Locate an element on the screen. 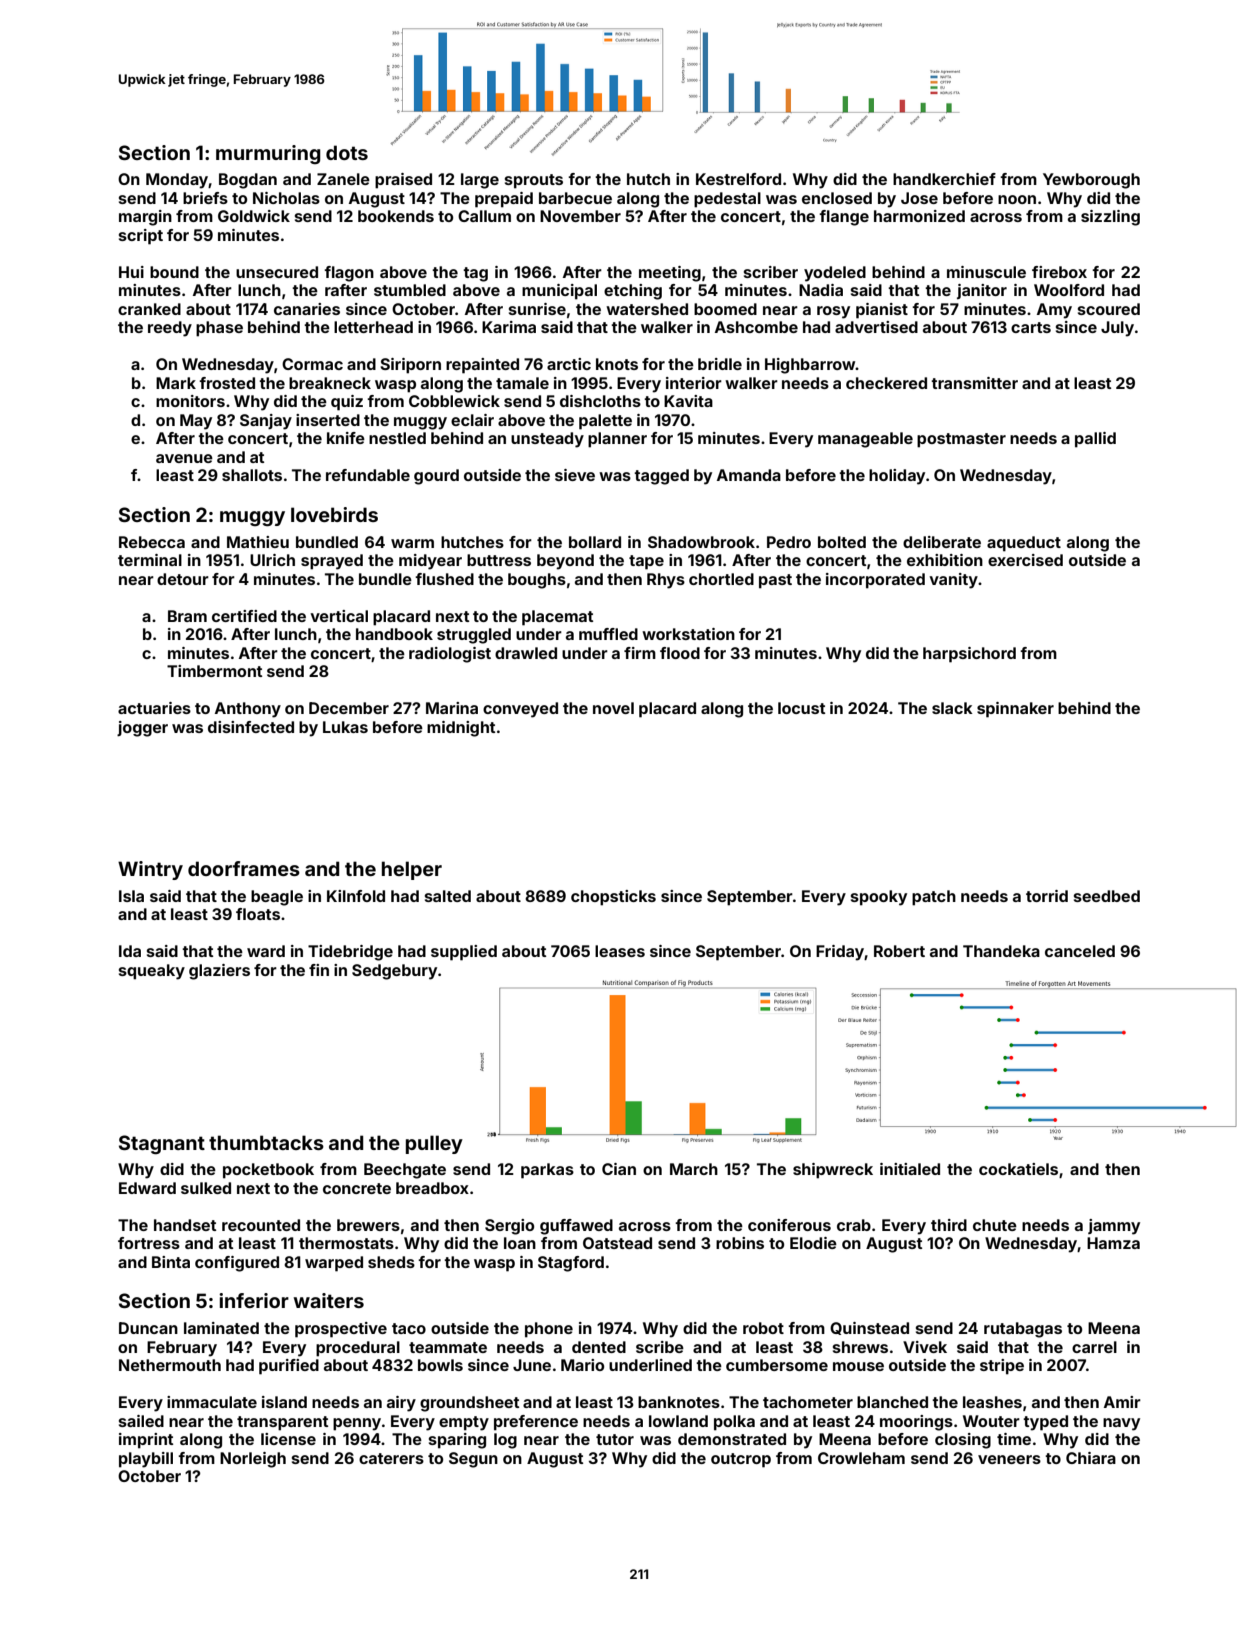 The width and height of the screenshot is (1259, 1629). leases is located at coordinates (620, 951).
